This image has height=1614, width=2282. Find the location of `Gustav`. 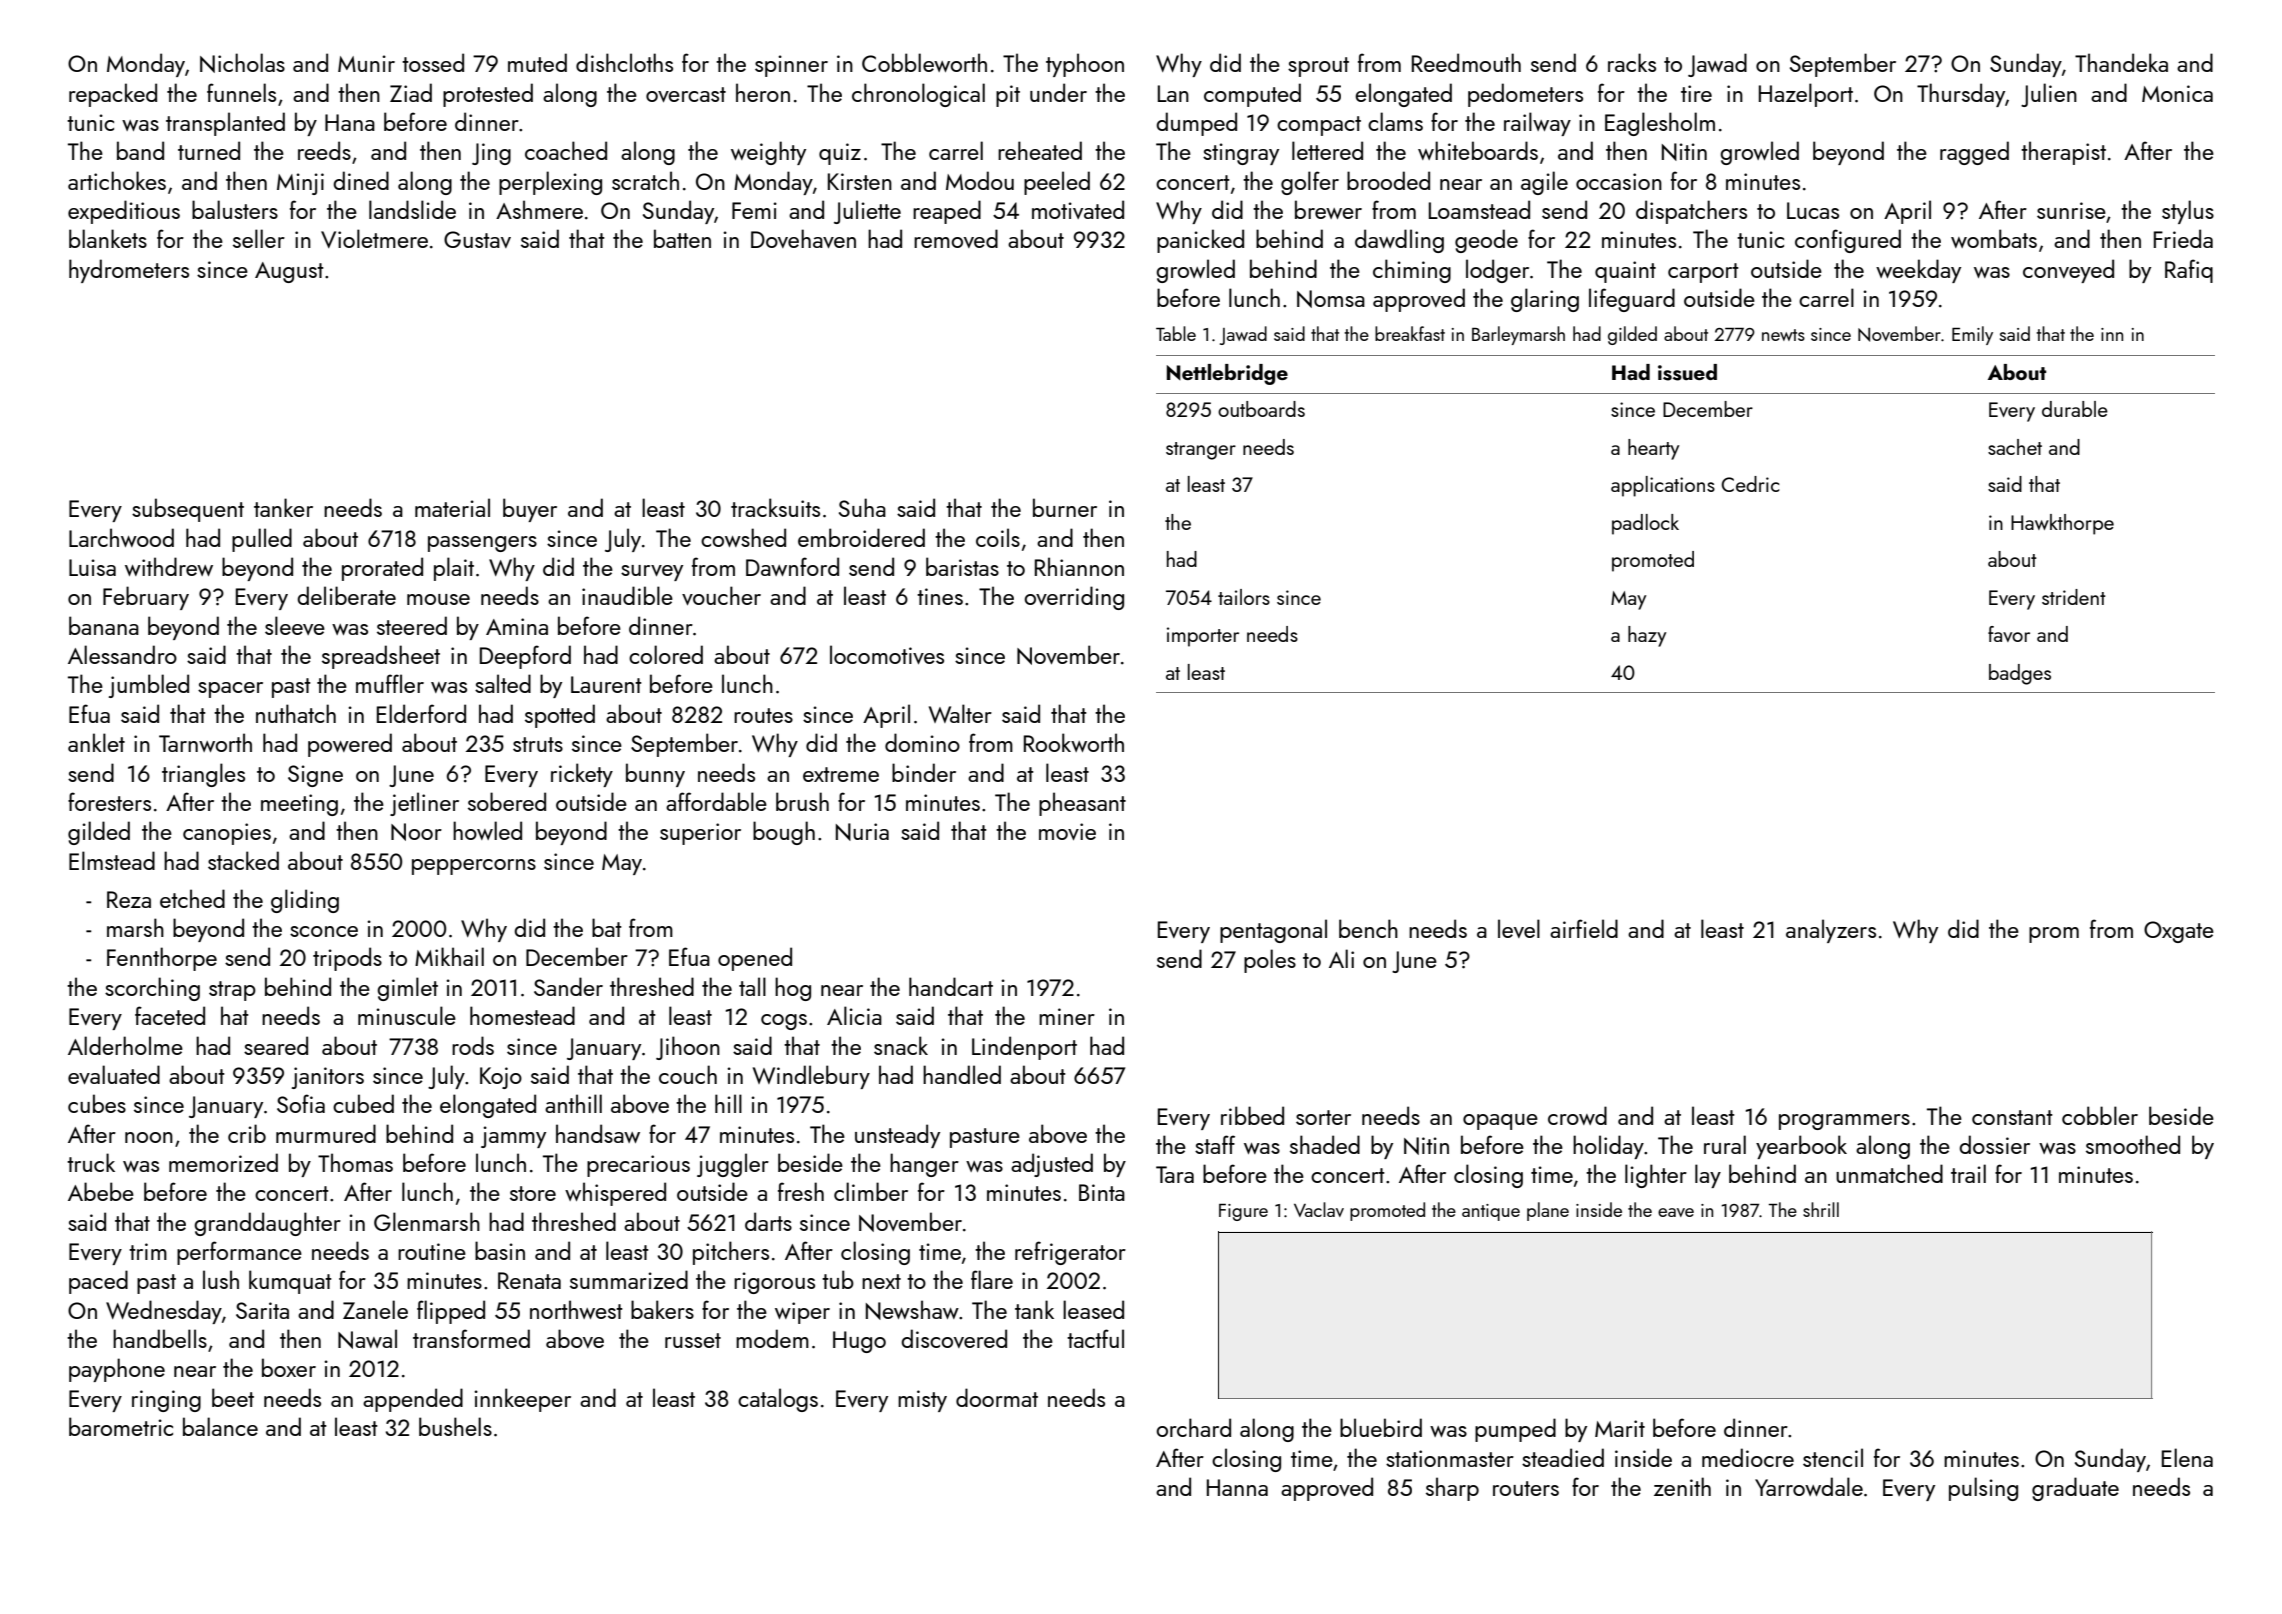

Gustav is located at coordinates (477, 239).
